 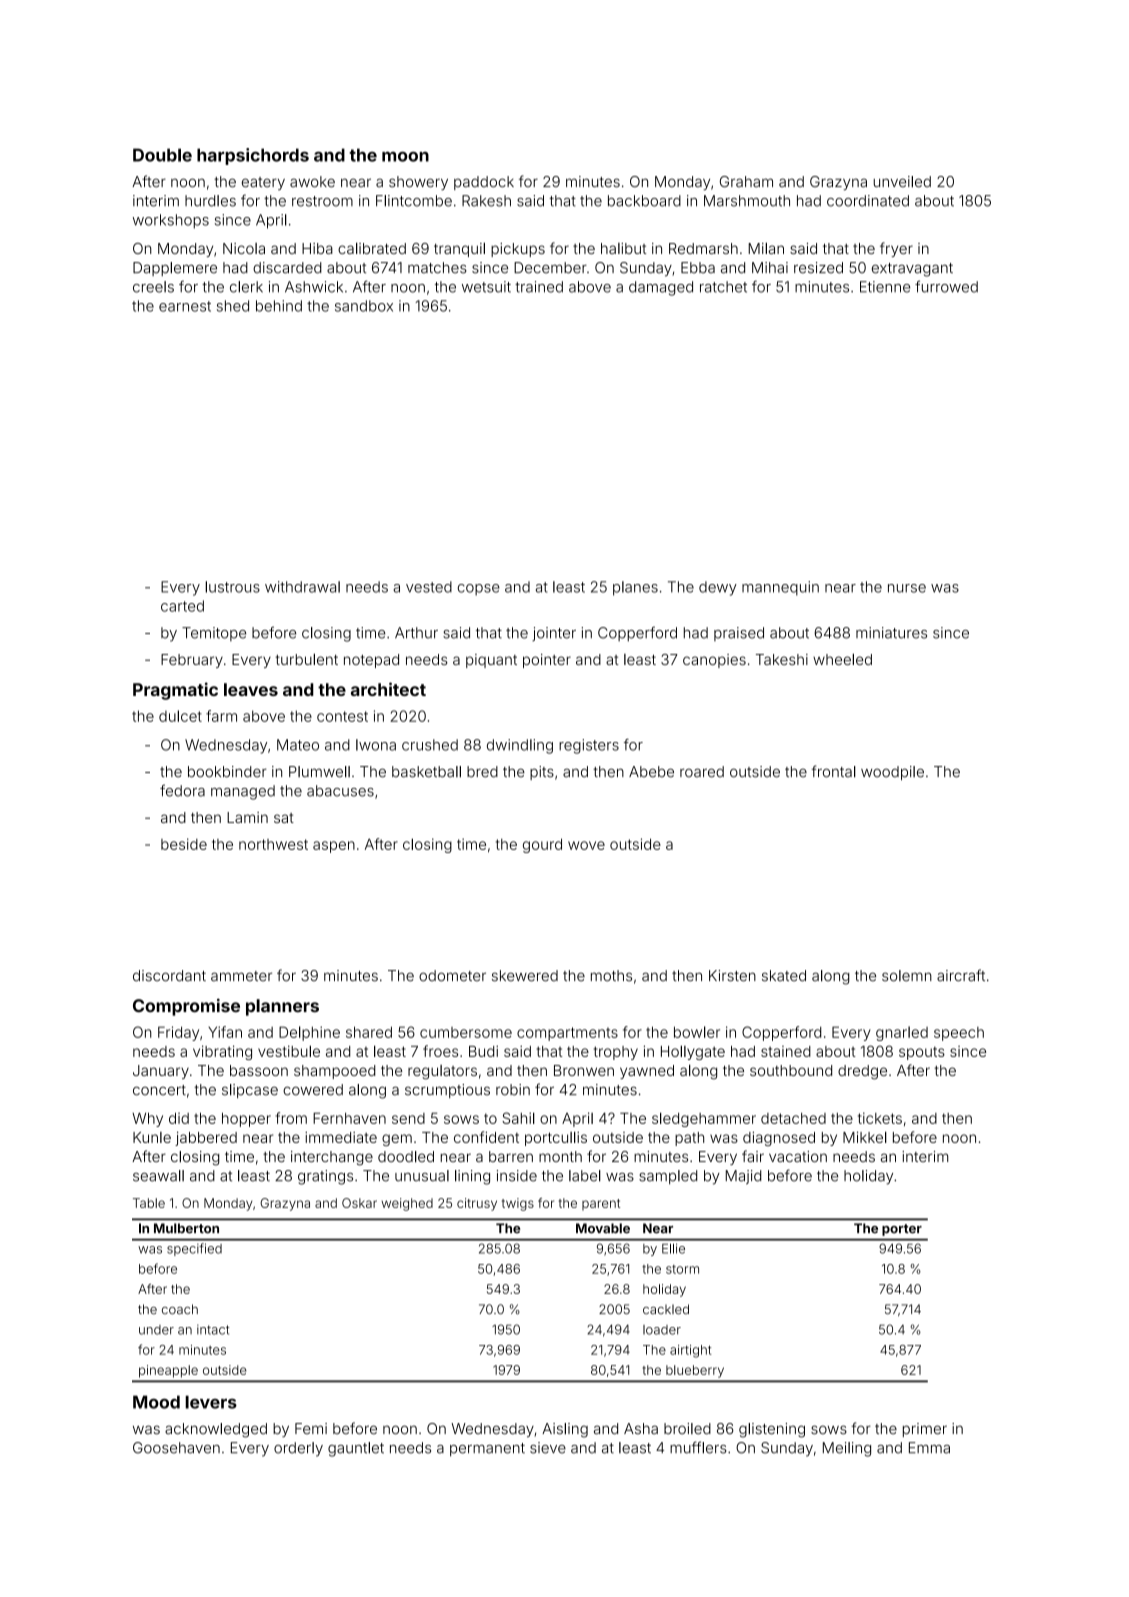 What do you see at coordinates (586, 845) in the screenshot?
I see `wove` at bounding box center [586, 845].
